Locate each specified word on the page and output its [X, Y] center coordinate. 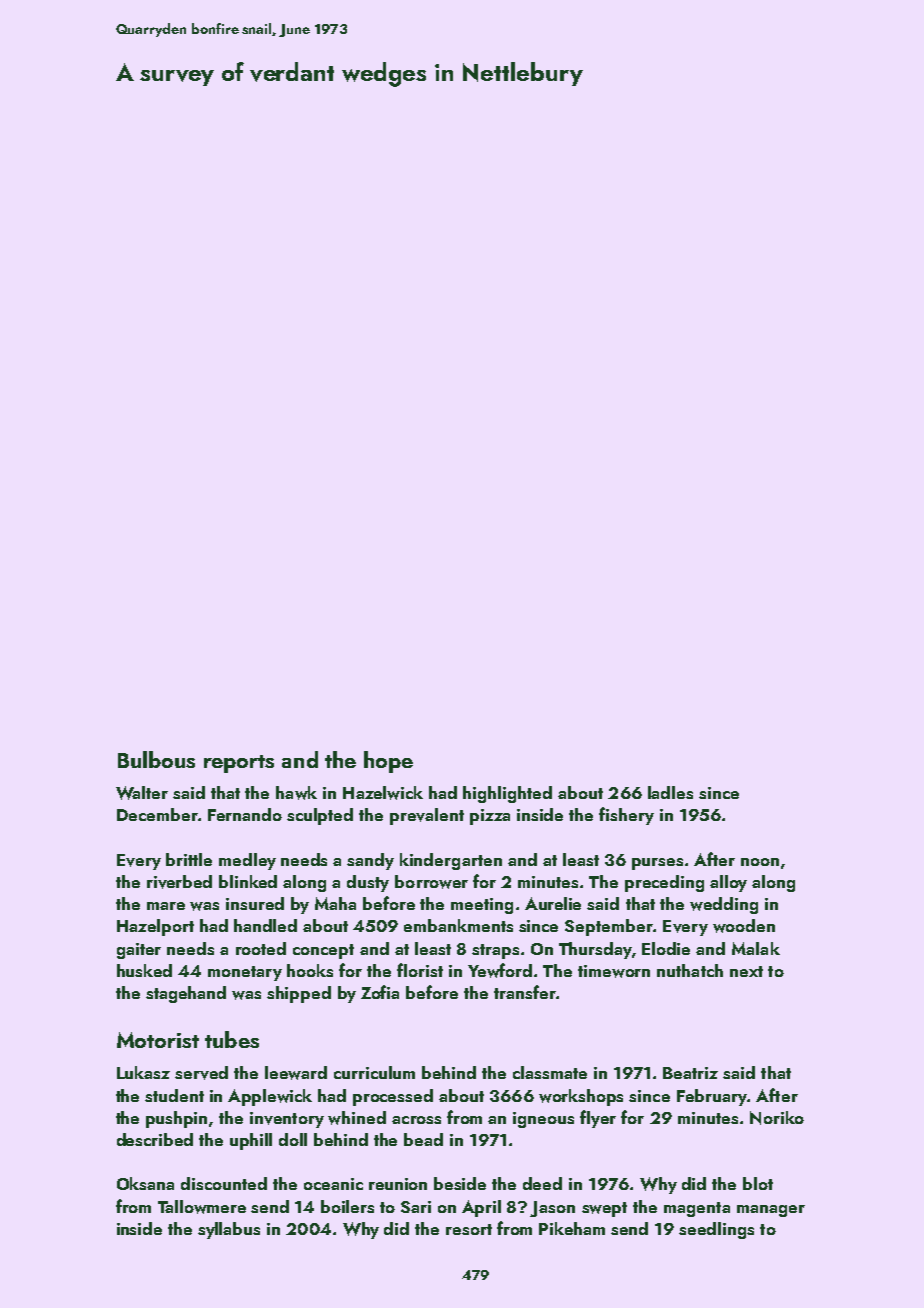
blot [758, 1183]
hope [388, 762]
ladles [670, 792]
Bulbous [156, 759]
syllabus [229, 1230]
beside [460, 1183]
